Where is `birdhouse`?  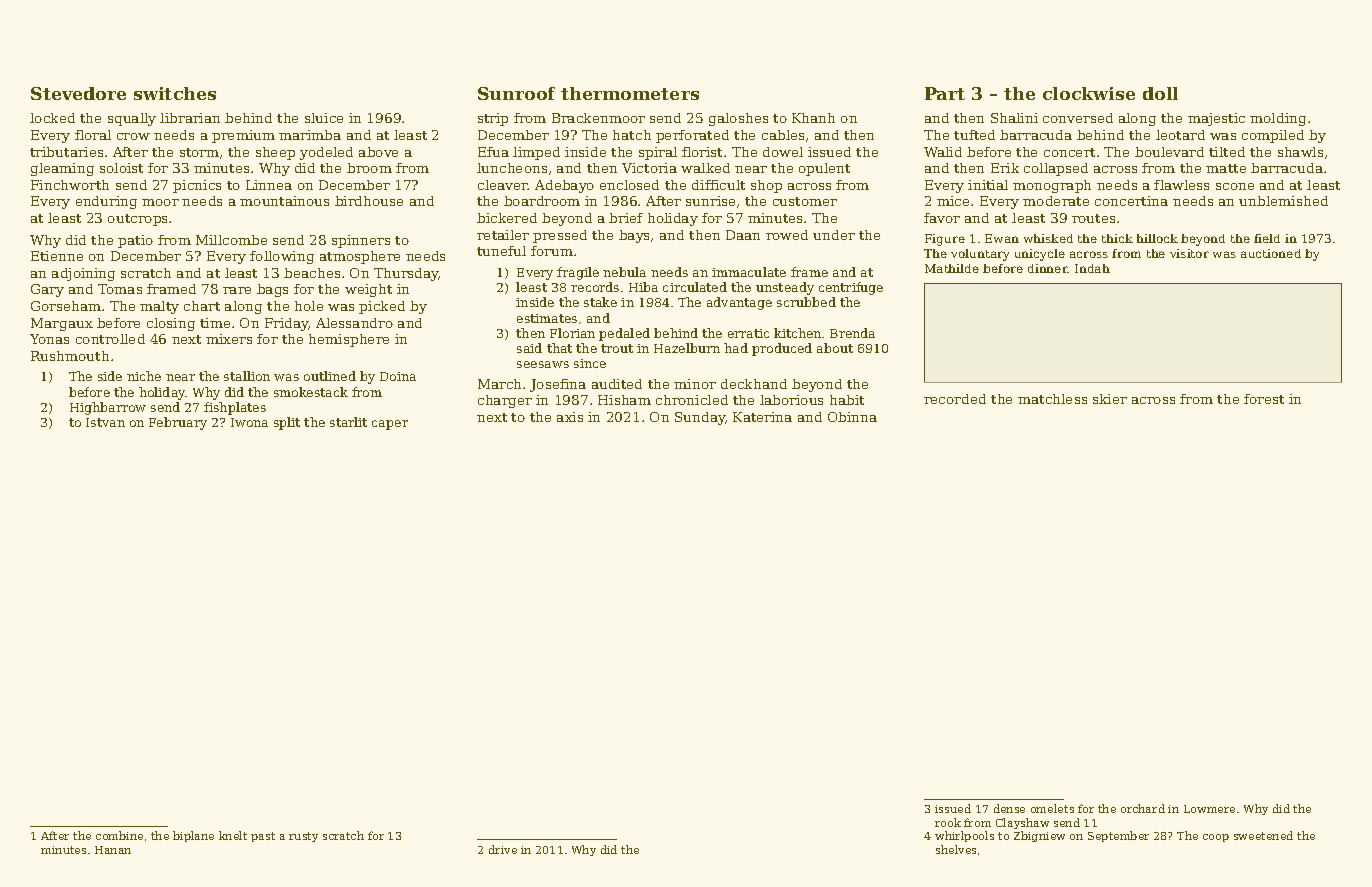 birdhouse is located at coordinates (369, 201).
